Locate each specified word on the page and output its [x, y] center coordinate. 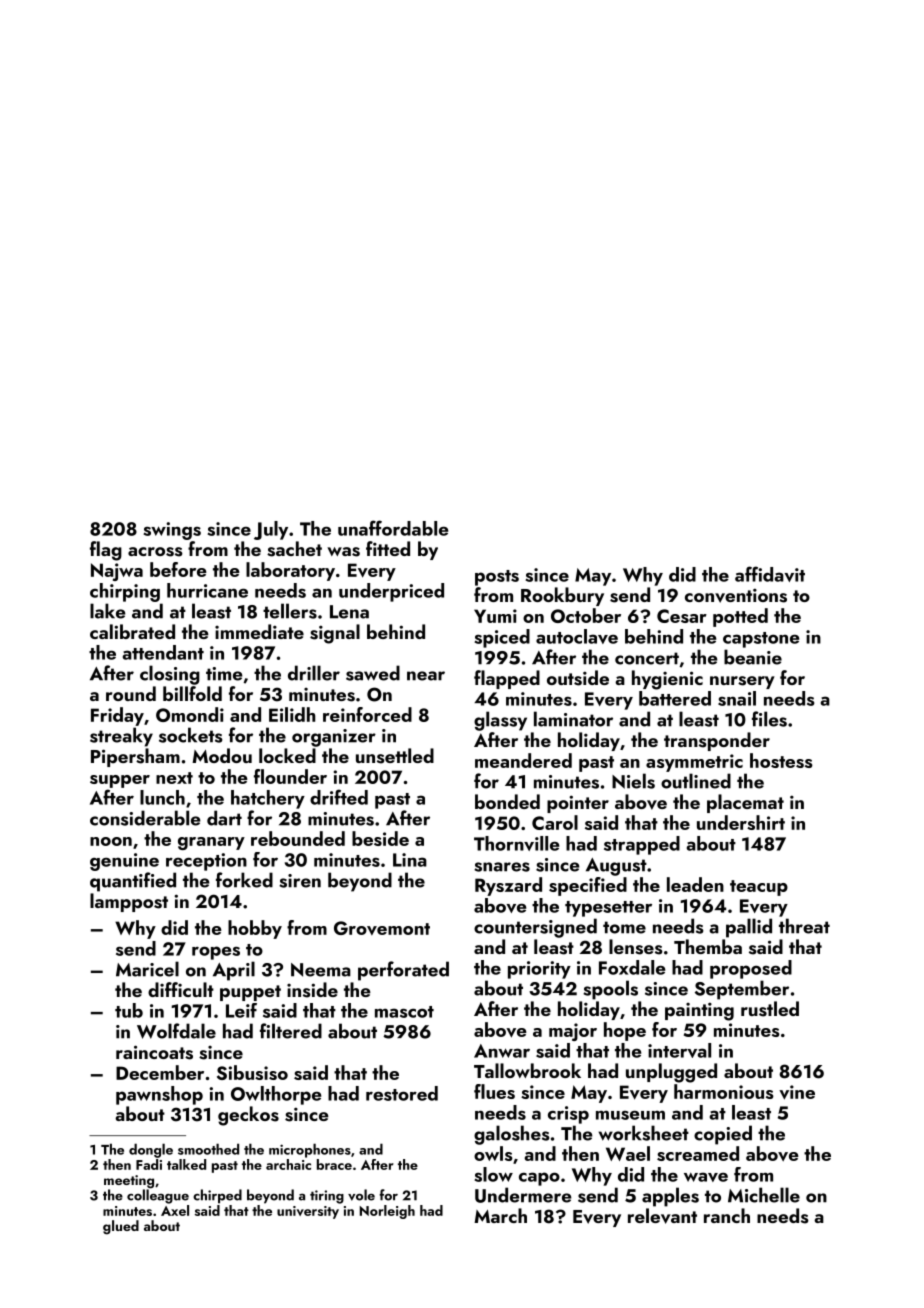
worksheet [644, 1133]
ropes [216, 953]
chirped [217, 1196]
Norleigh [387, 1212]
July [271, 530]
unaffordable [393, 528]
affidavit [770, 574]
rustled [770, 1009]
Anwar [502, 1051]
